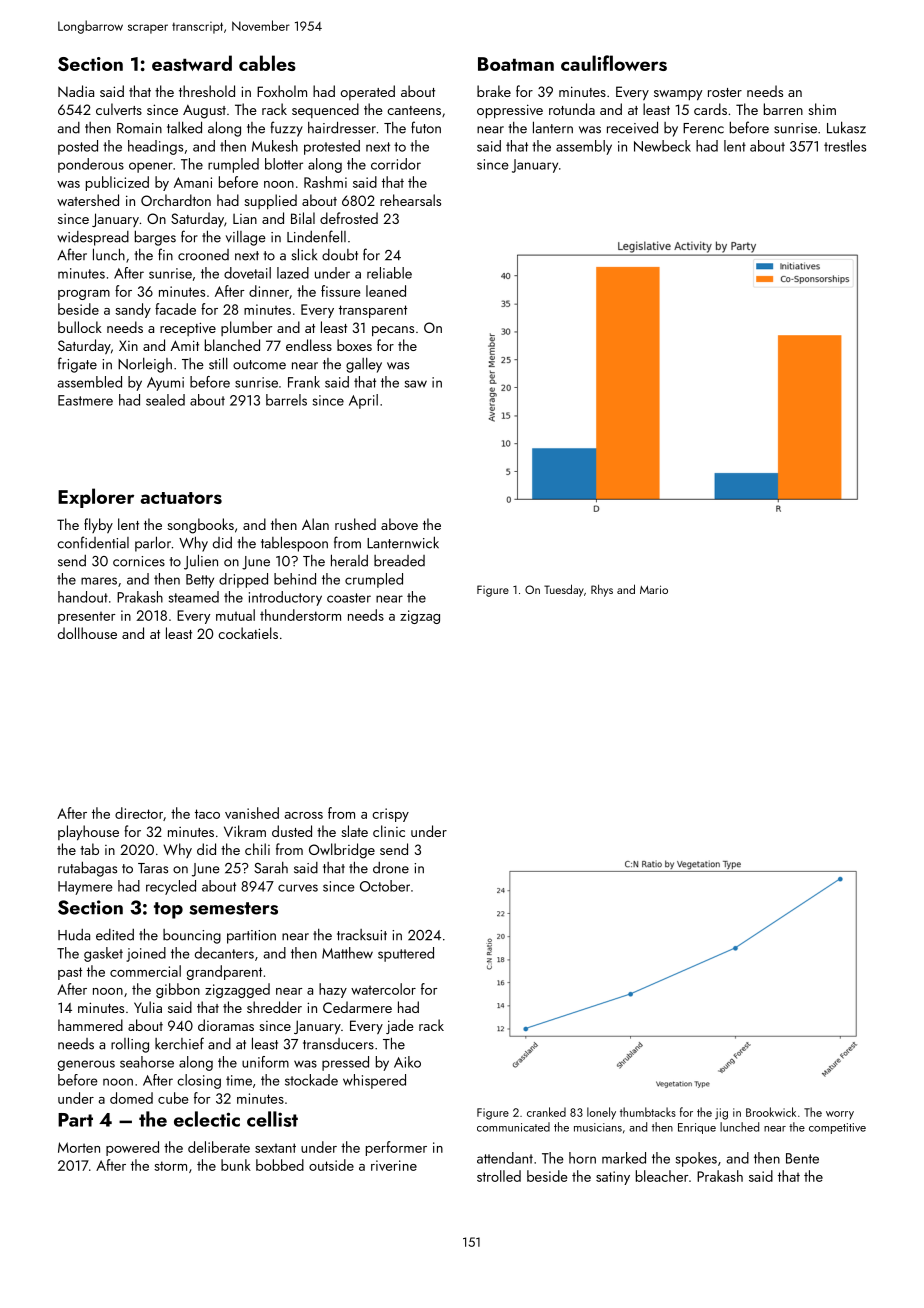 This page has height=1308, width=924. I want to click on strolled, so click(499, 1176).
